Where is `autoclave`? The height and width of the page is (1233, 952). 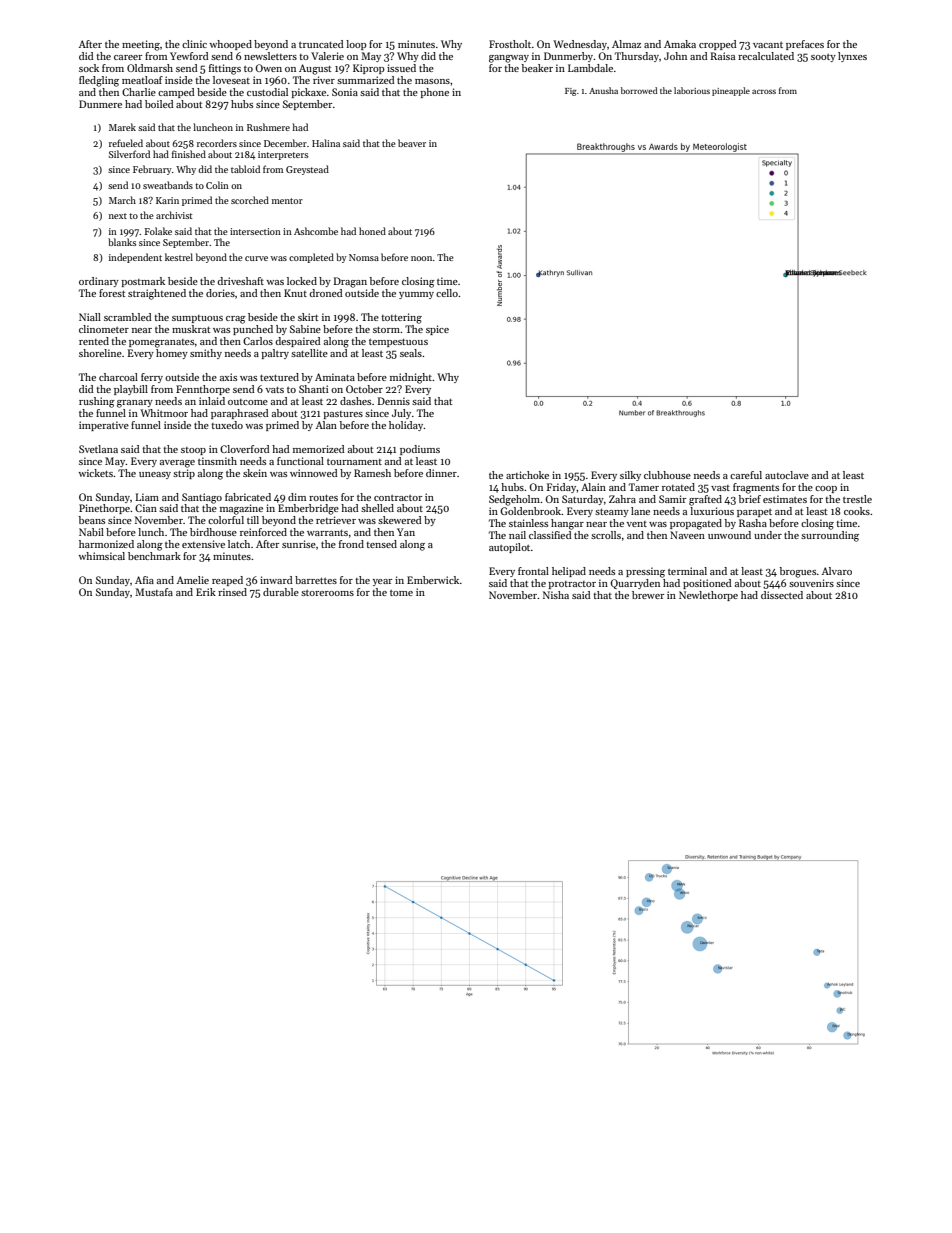 autoclave is located at coordinates (787, 475).
